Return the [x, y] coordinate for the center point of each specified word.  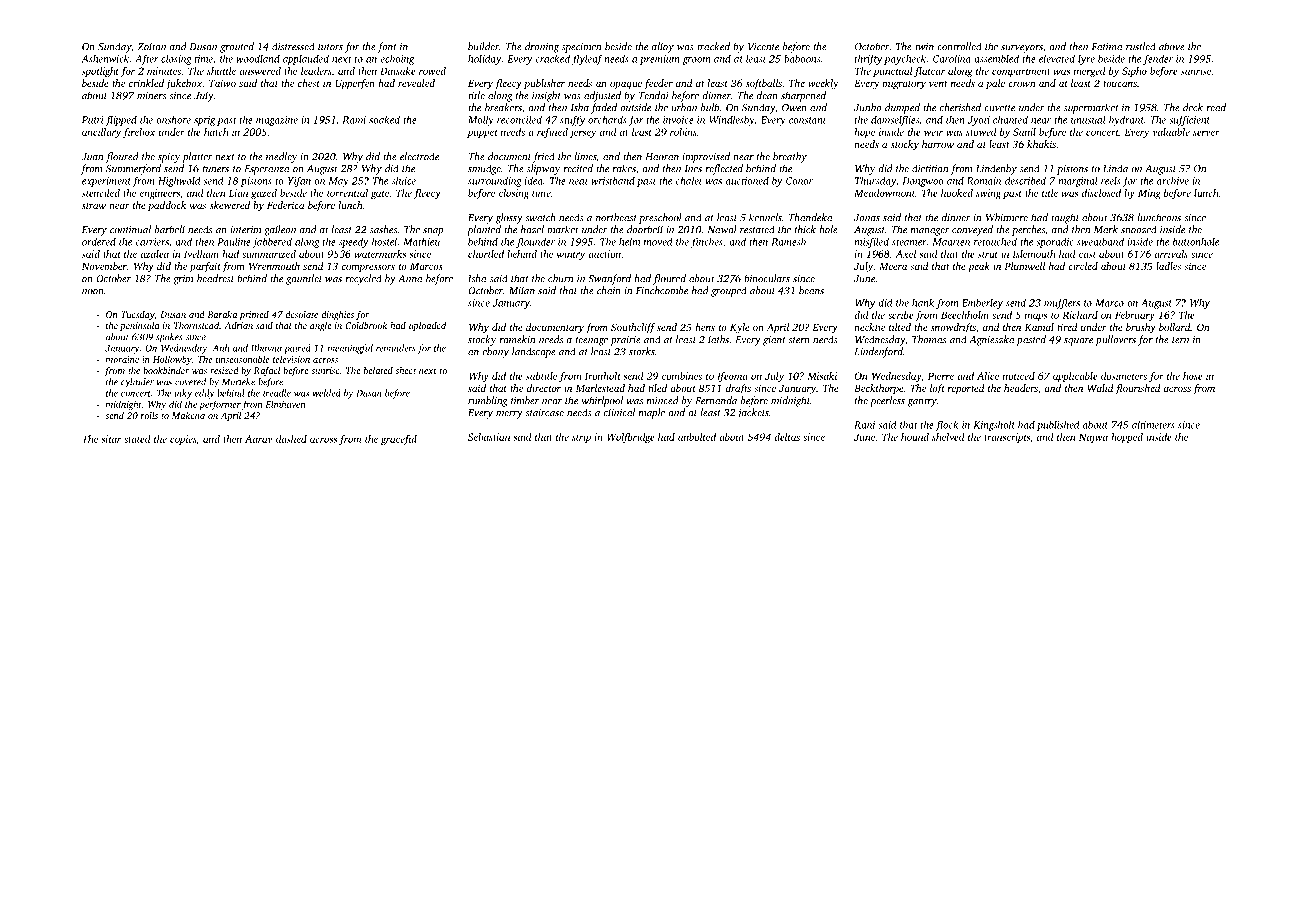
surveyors [1022, 49]
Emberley [982, 304]
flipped [121, 121]
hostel [384, 242]
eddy [204, 394]
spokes [169, 338]
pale [995, 84]
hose [1193, 376]
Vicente [763, 47]
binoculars [767, 278]
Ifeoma [732, 377]
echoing [397, 60]
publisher [544, 84]
